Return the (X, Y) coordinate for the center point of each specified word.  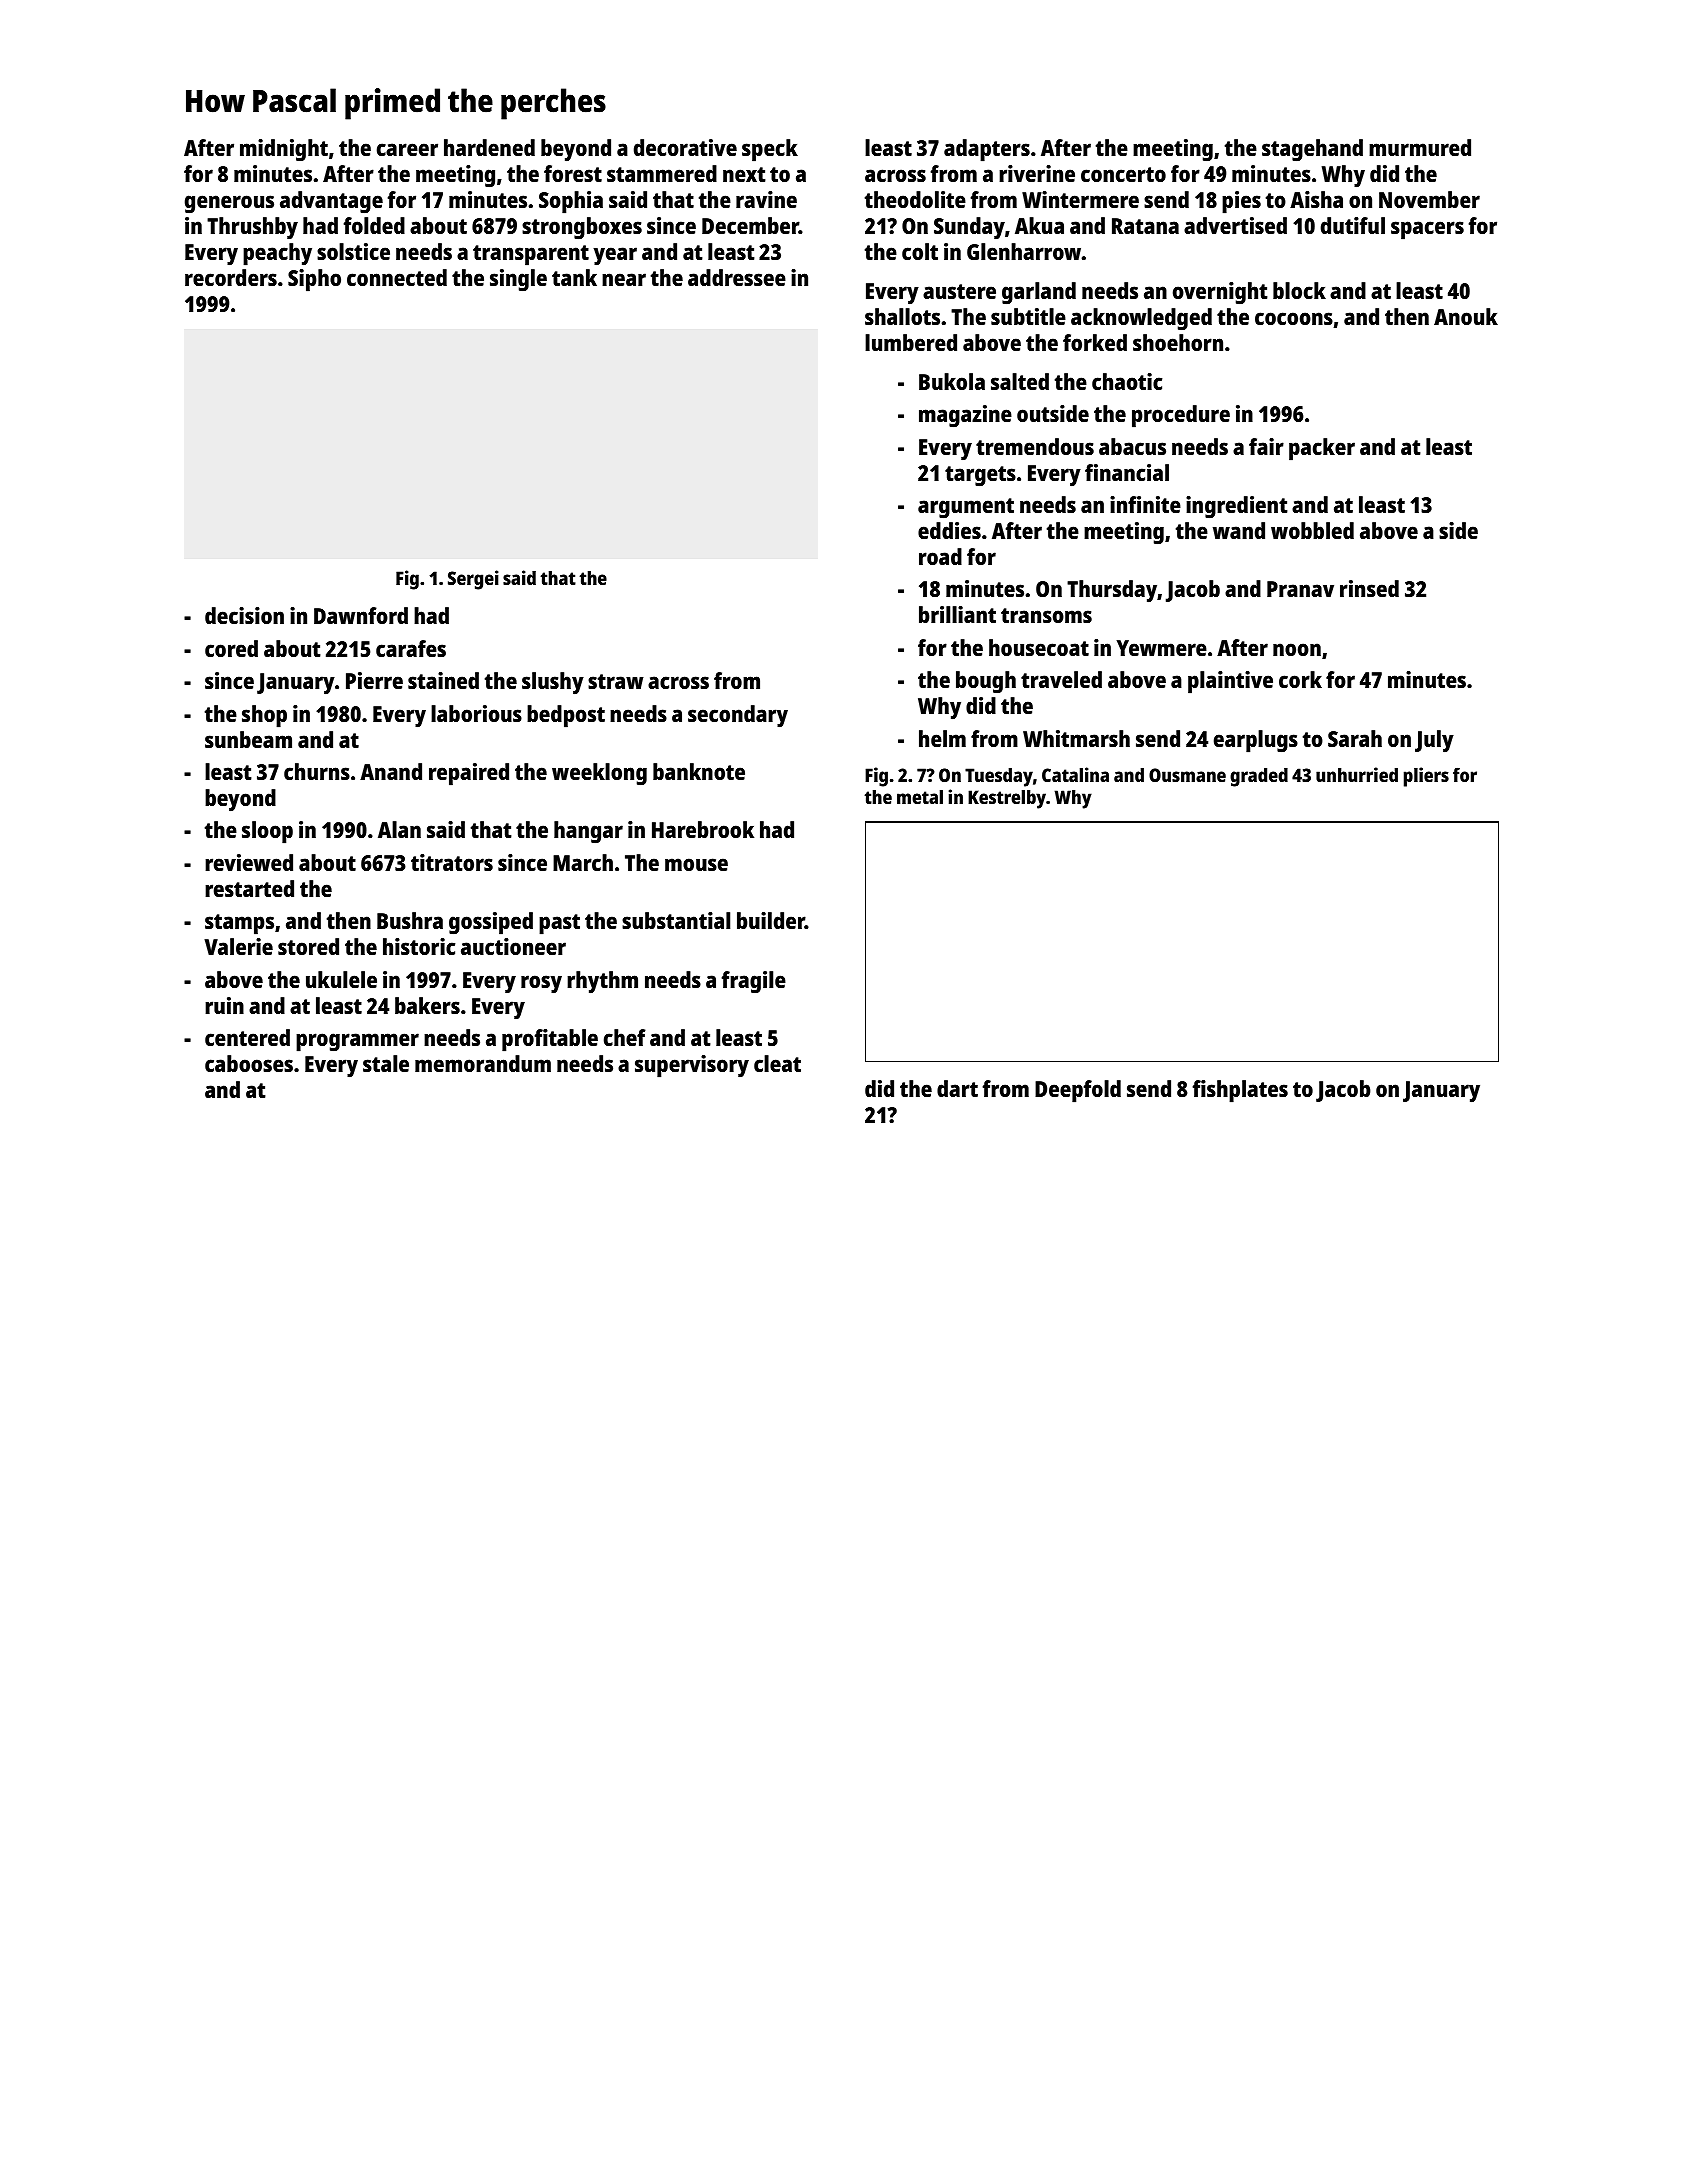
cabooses (249, 1063)
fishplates (1240, 1091)
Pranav (1300, 589)
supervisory (692, 1066)
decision (244, 615)
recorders (231, 277)
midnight (284, 150)
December (750, 225)
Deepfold (1078, 1091)
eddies (949, 530)
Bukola (952, 381)
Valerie (238, 946)
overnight (1220, 293)
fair (1266, 446)
